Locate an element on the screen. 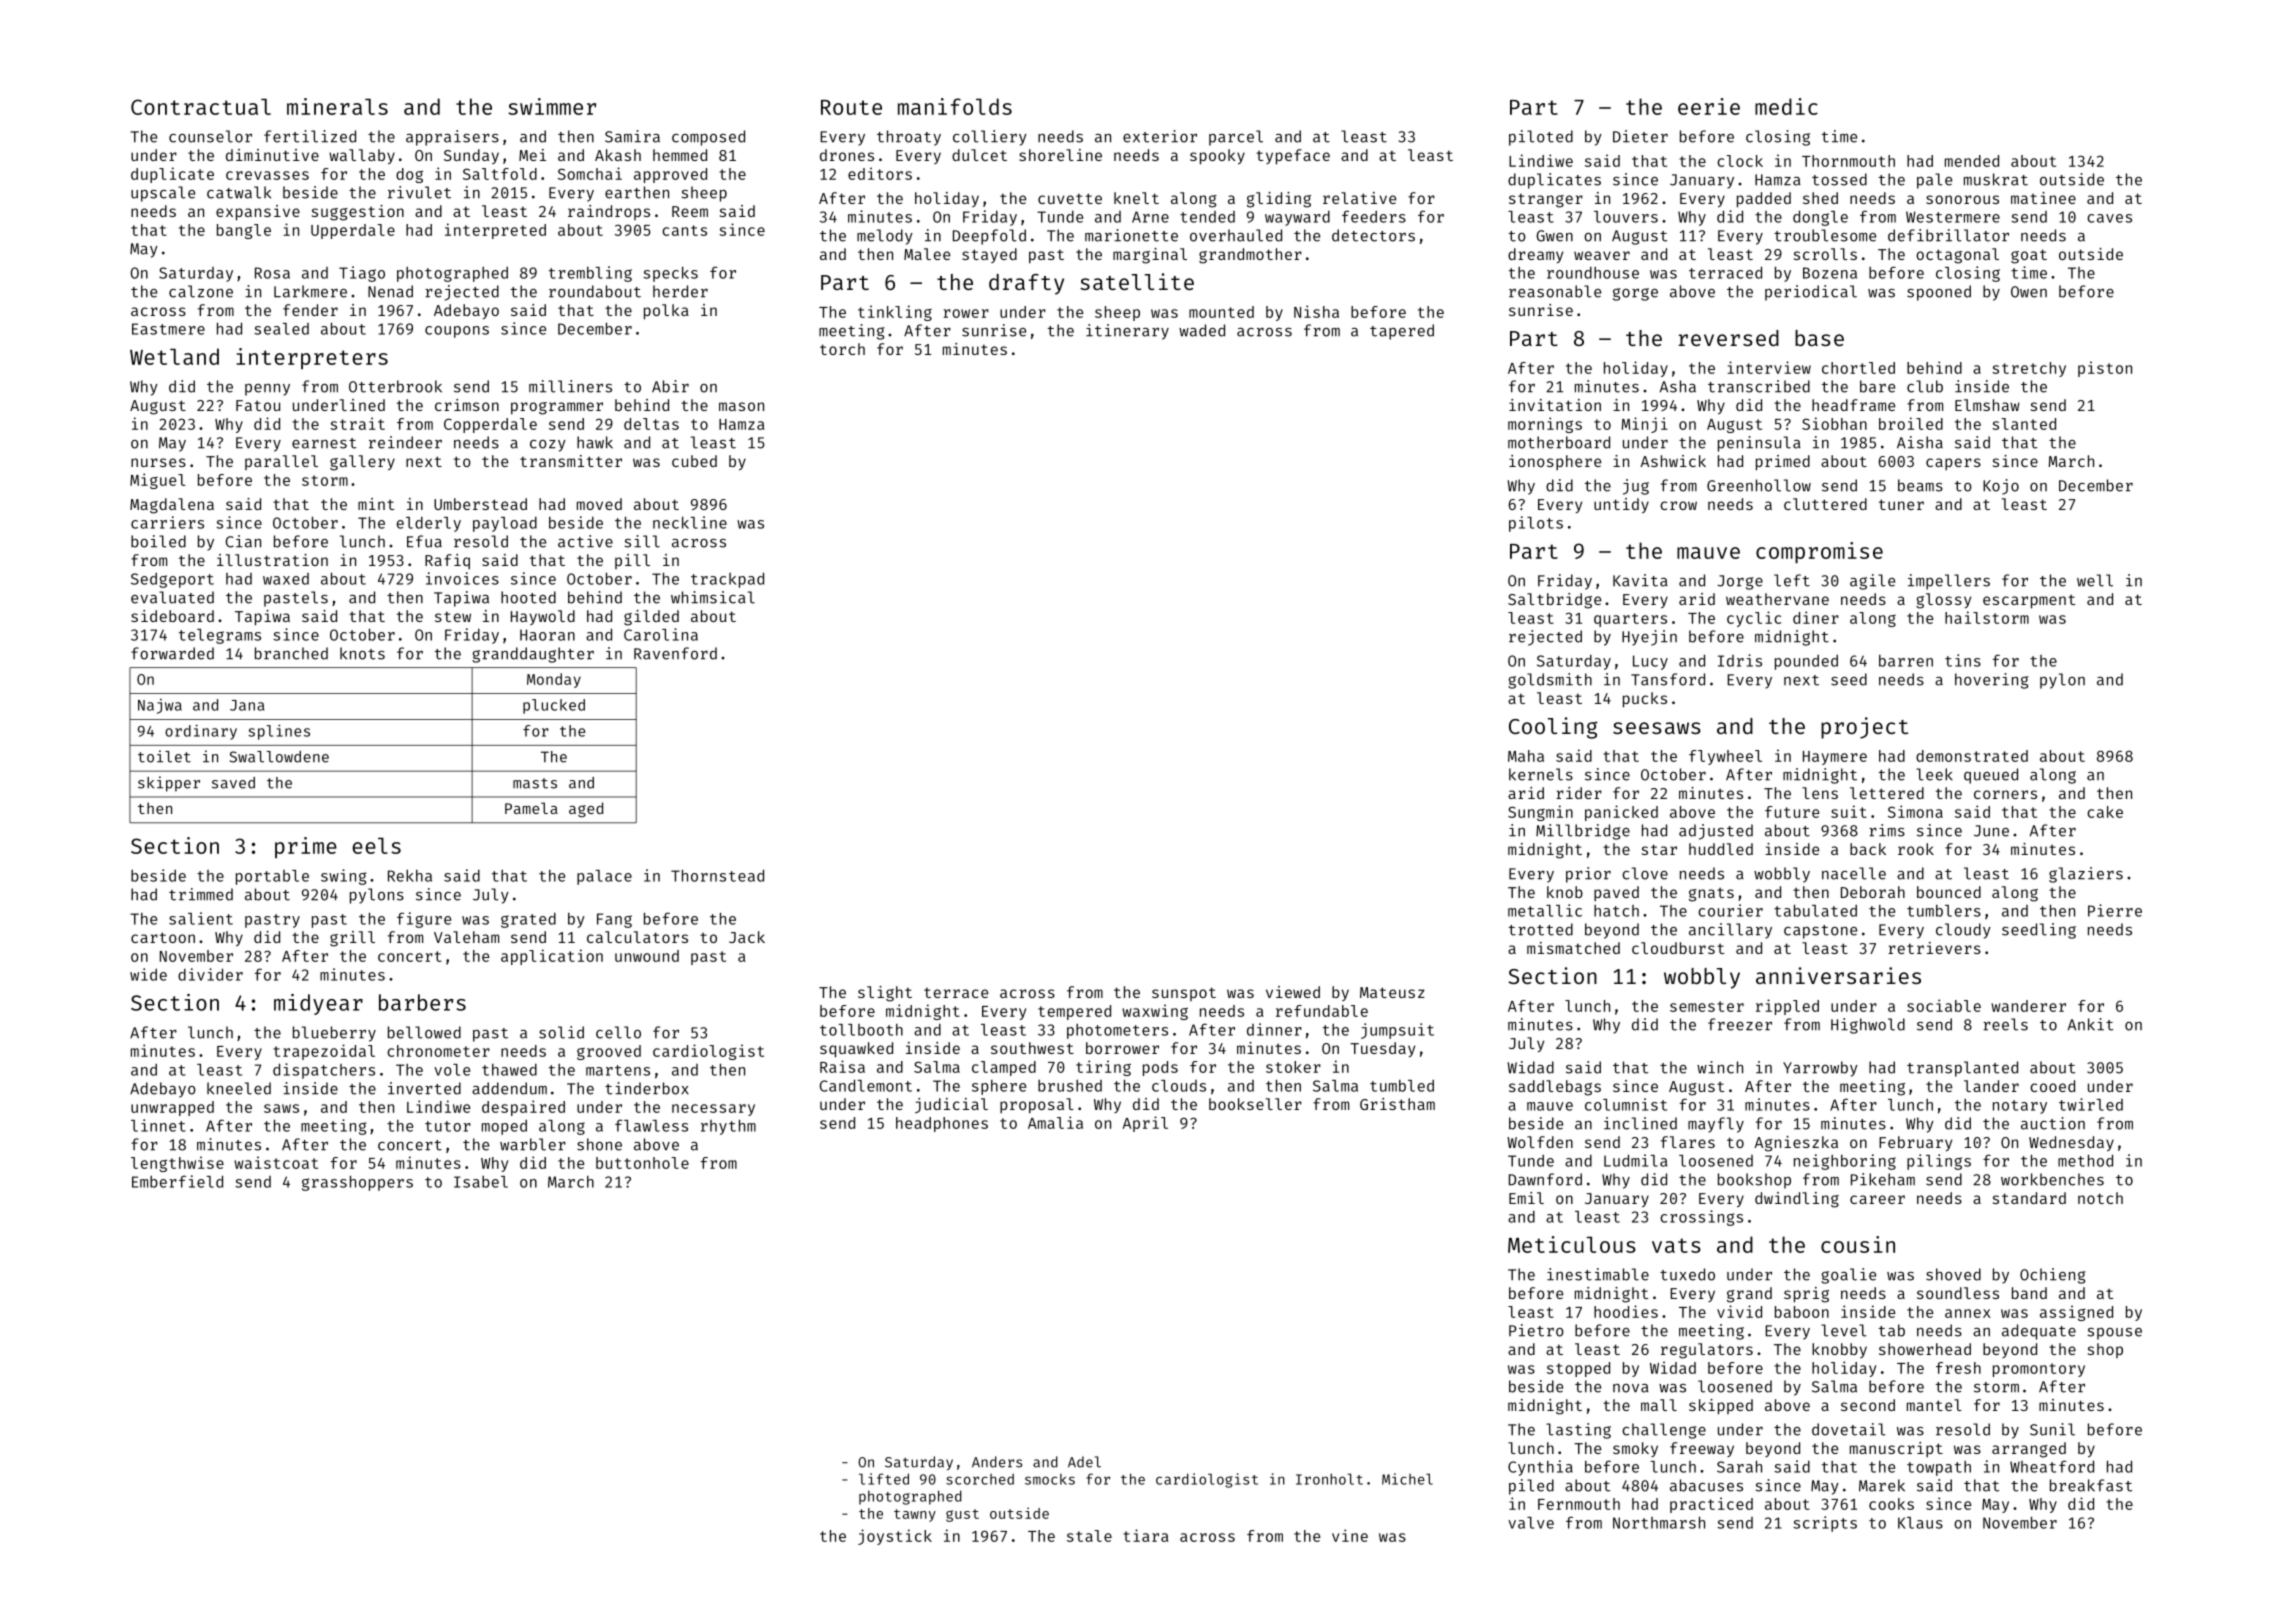  manifolds is located at coordinates (955, 106).
